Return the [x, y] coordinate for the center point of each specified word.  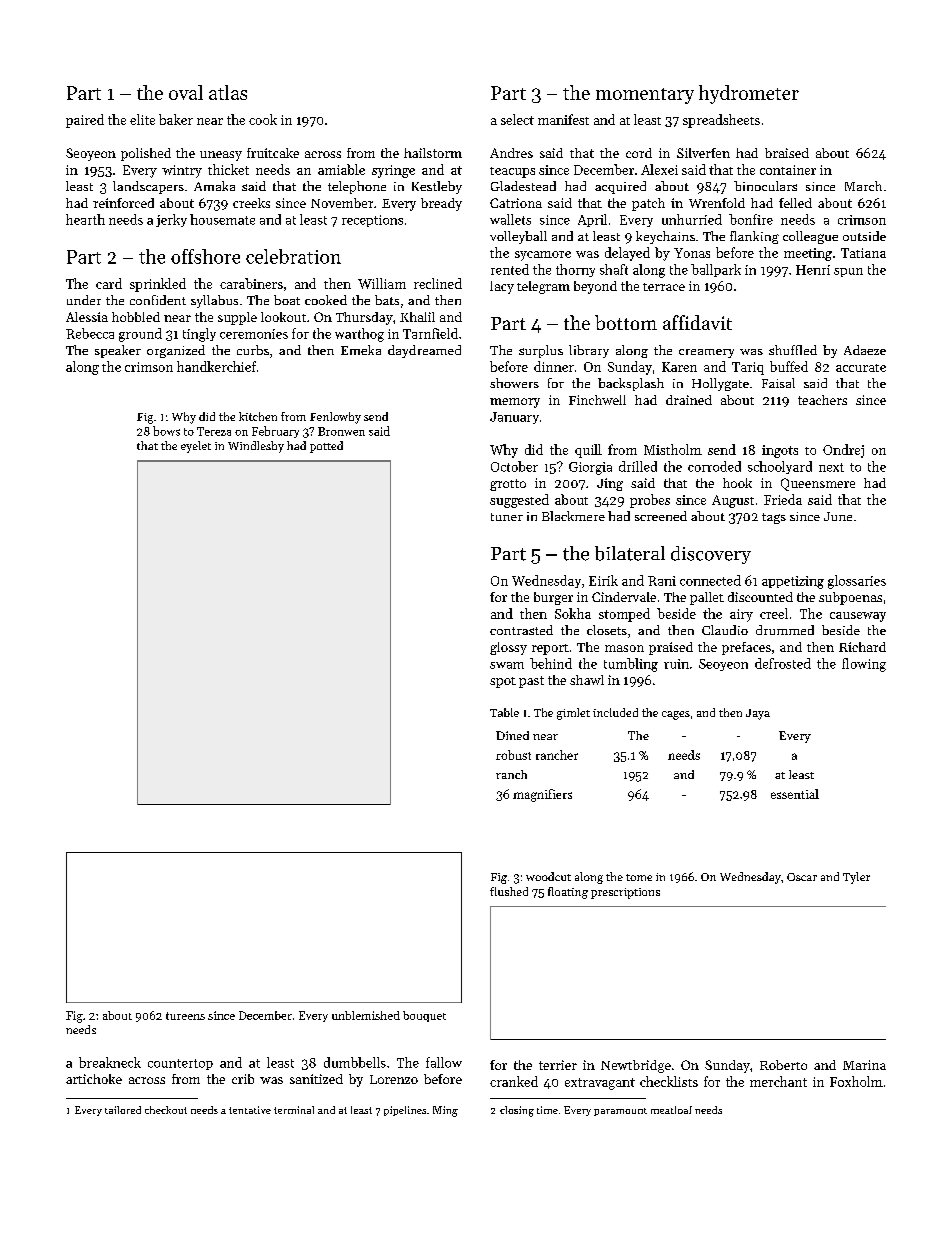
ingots [780, 451]
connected [710, 580]
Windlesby [256, 447]
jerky [171, 220]
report [550, 649]
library [589, 351]
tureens [185, 1016]
